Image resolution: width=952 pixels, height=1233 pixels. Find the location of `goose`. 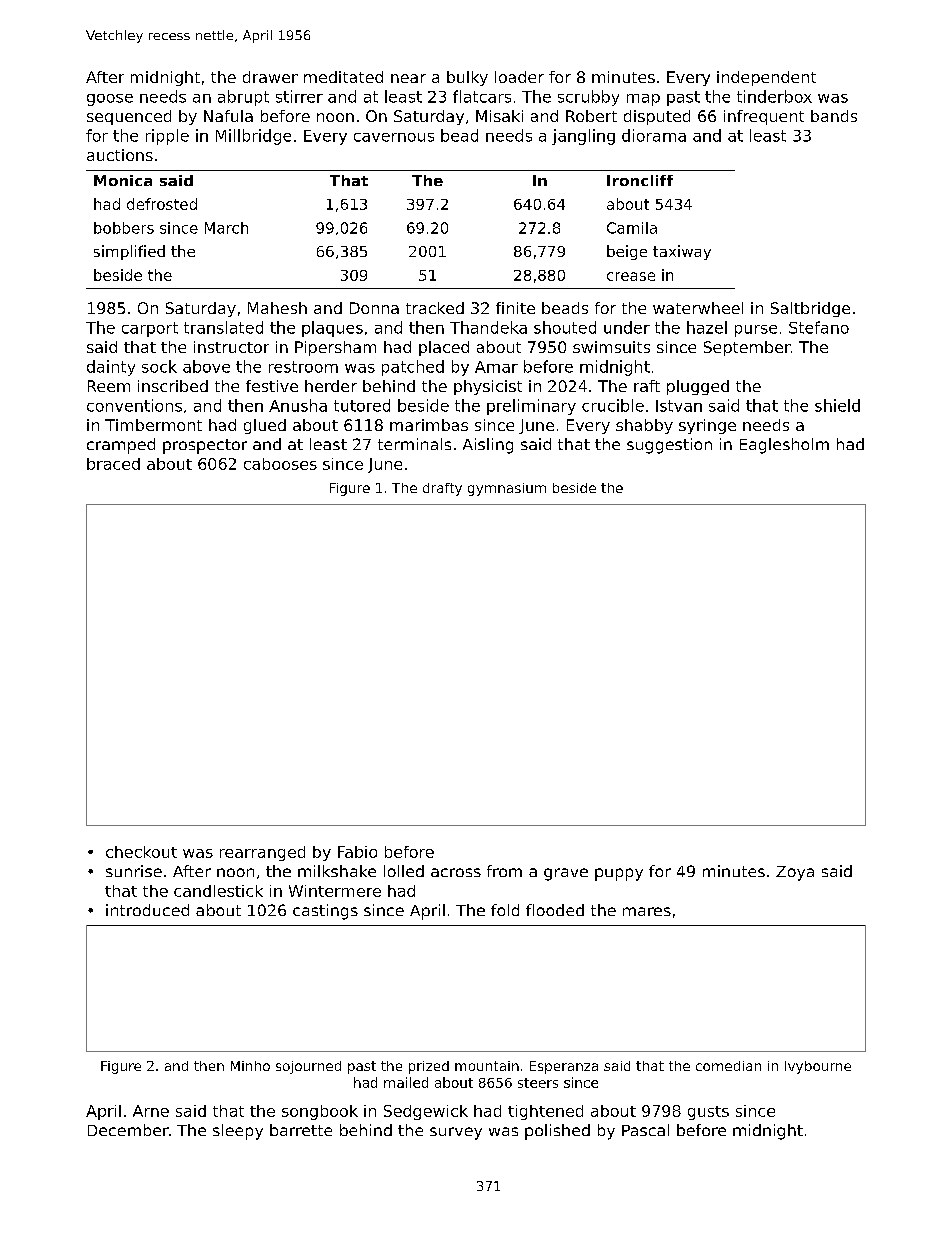

goose is located at coordinates (110, 100).
